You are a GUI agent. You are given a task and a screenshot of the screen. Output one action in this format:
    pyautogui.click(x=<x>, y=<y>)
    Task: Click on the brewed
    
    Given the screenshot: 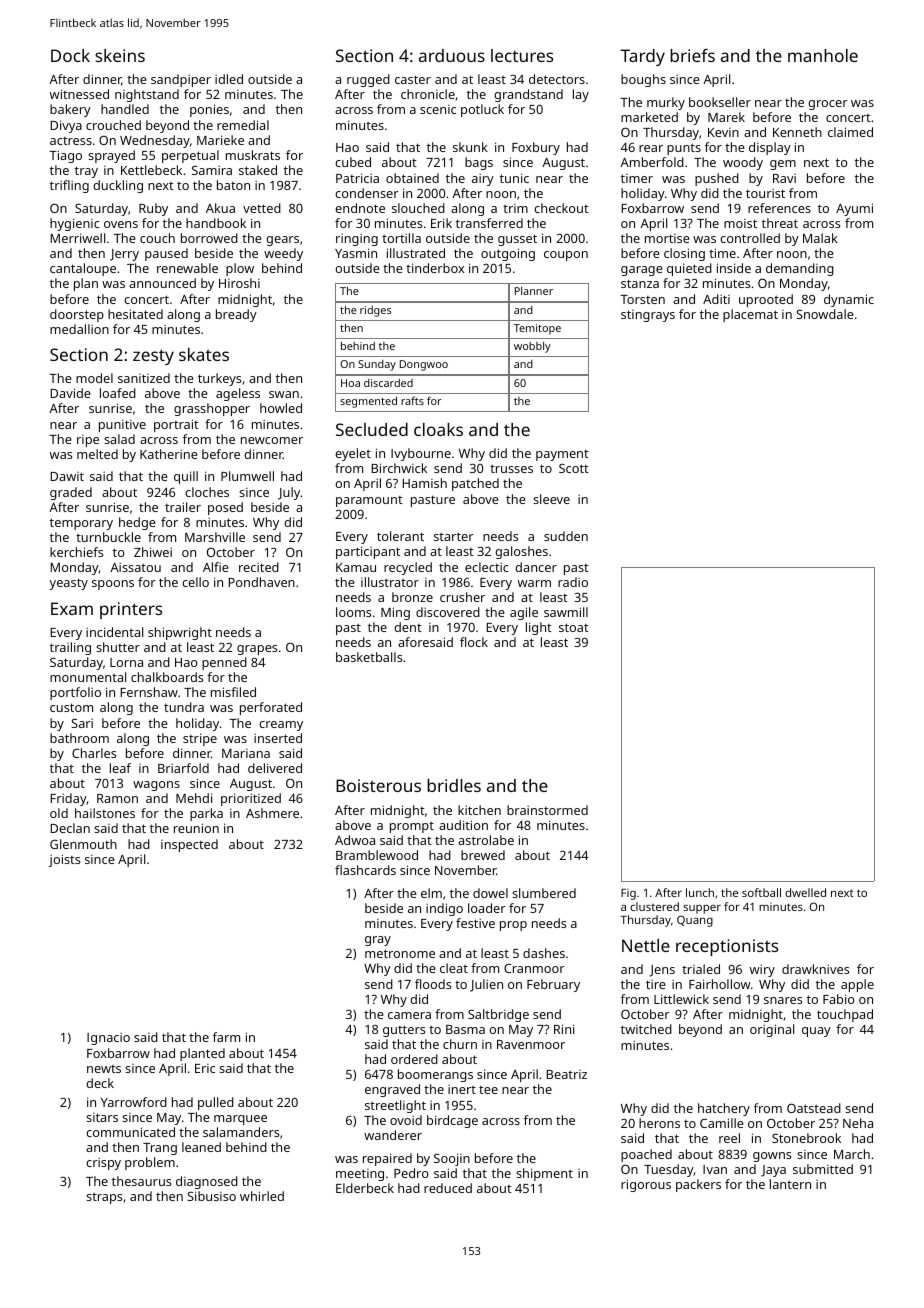 What is the action you would take?
    pyautogui.click(x=483, y=855)
